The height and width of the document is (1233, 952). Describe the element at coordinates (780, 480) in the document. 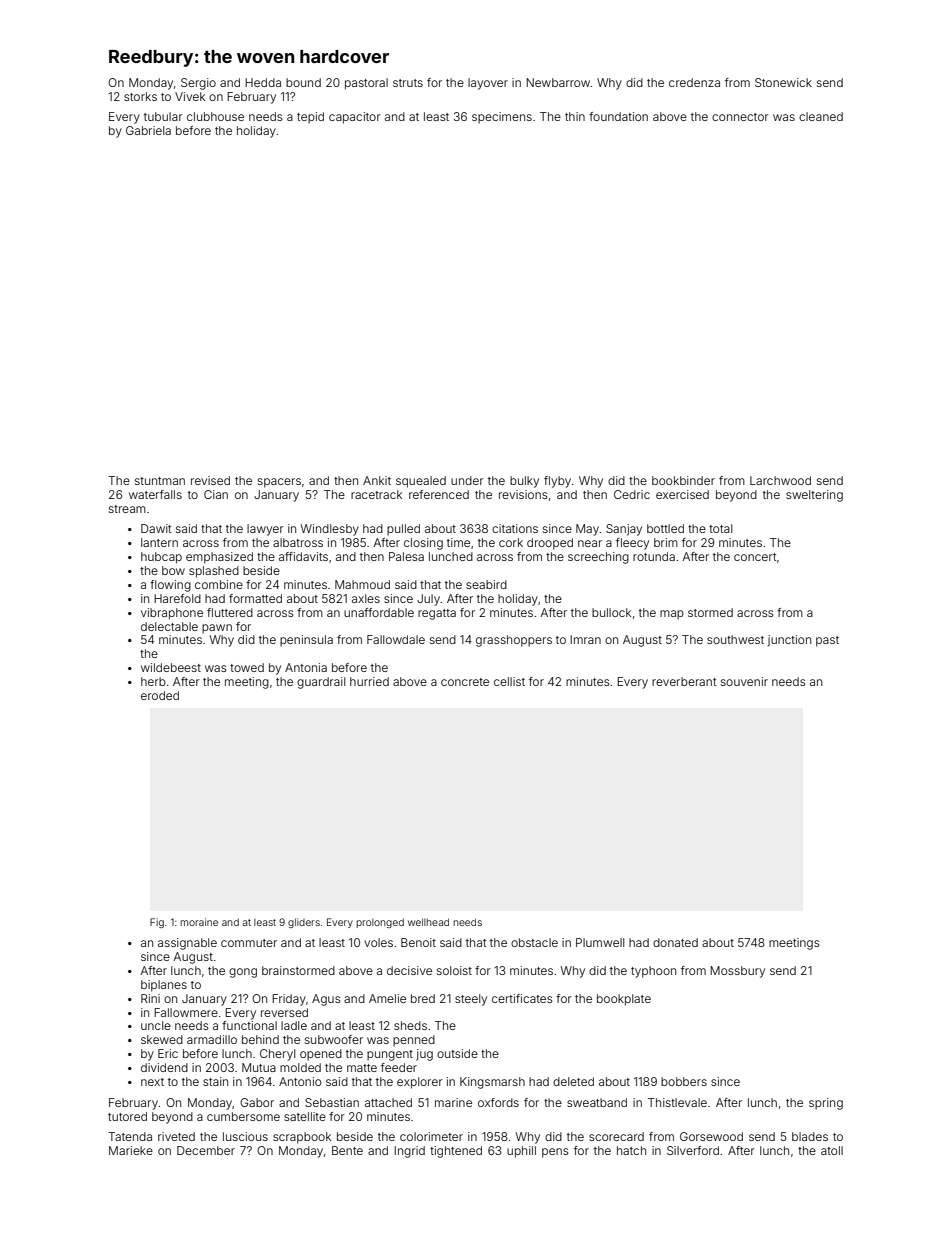

I see `Larchwood` at that location.
